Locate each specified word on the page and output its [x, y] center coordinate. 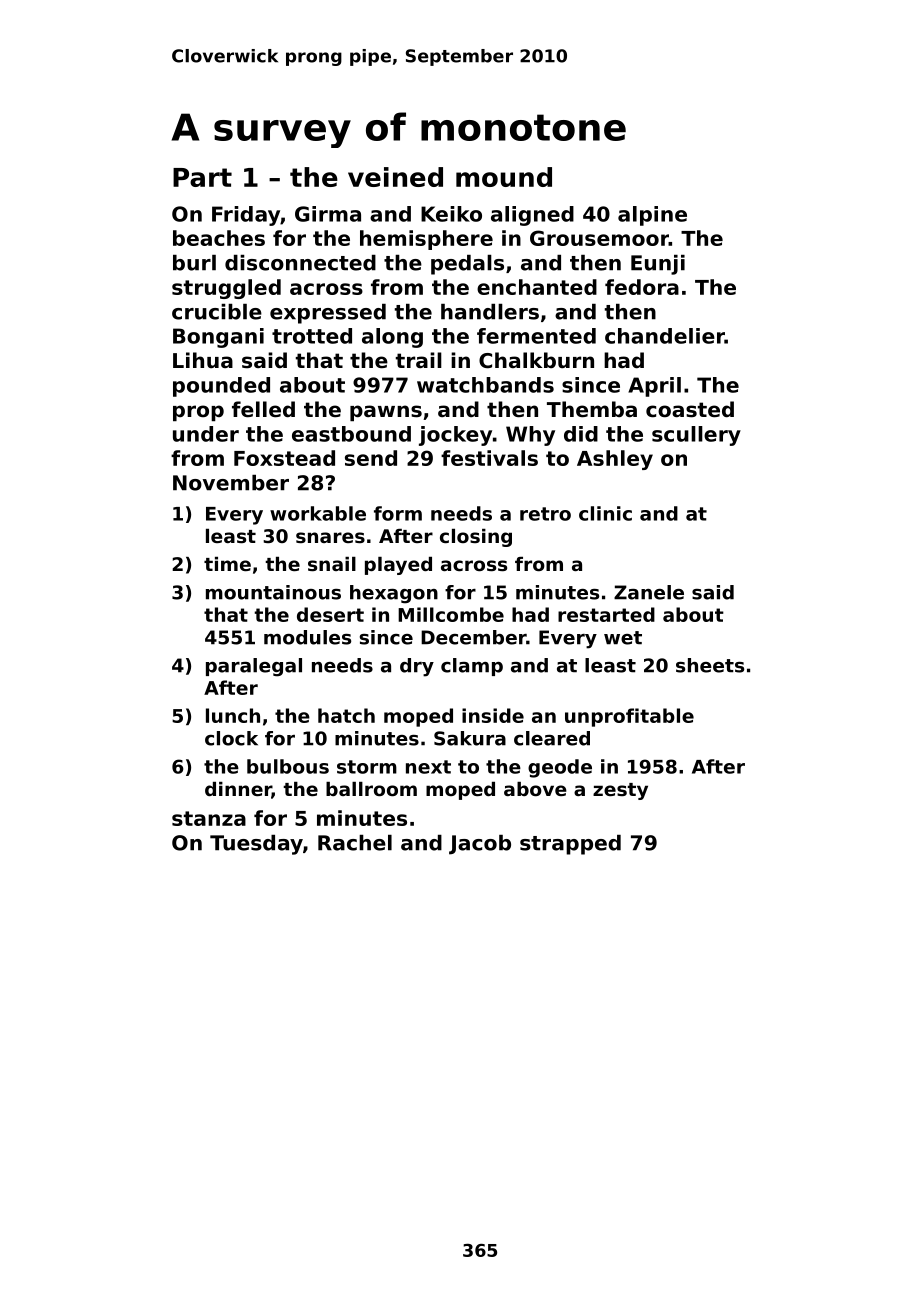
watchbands [485, 385]
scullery [696, 436]
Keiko [451, 214]
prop [198, 413]
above [535, 789]
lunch [233, 715]
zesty [620, 791]
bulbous [288, 766]
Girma [328, 214]
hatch [346, 715]
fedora [642, 287]
